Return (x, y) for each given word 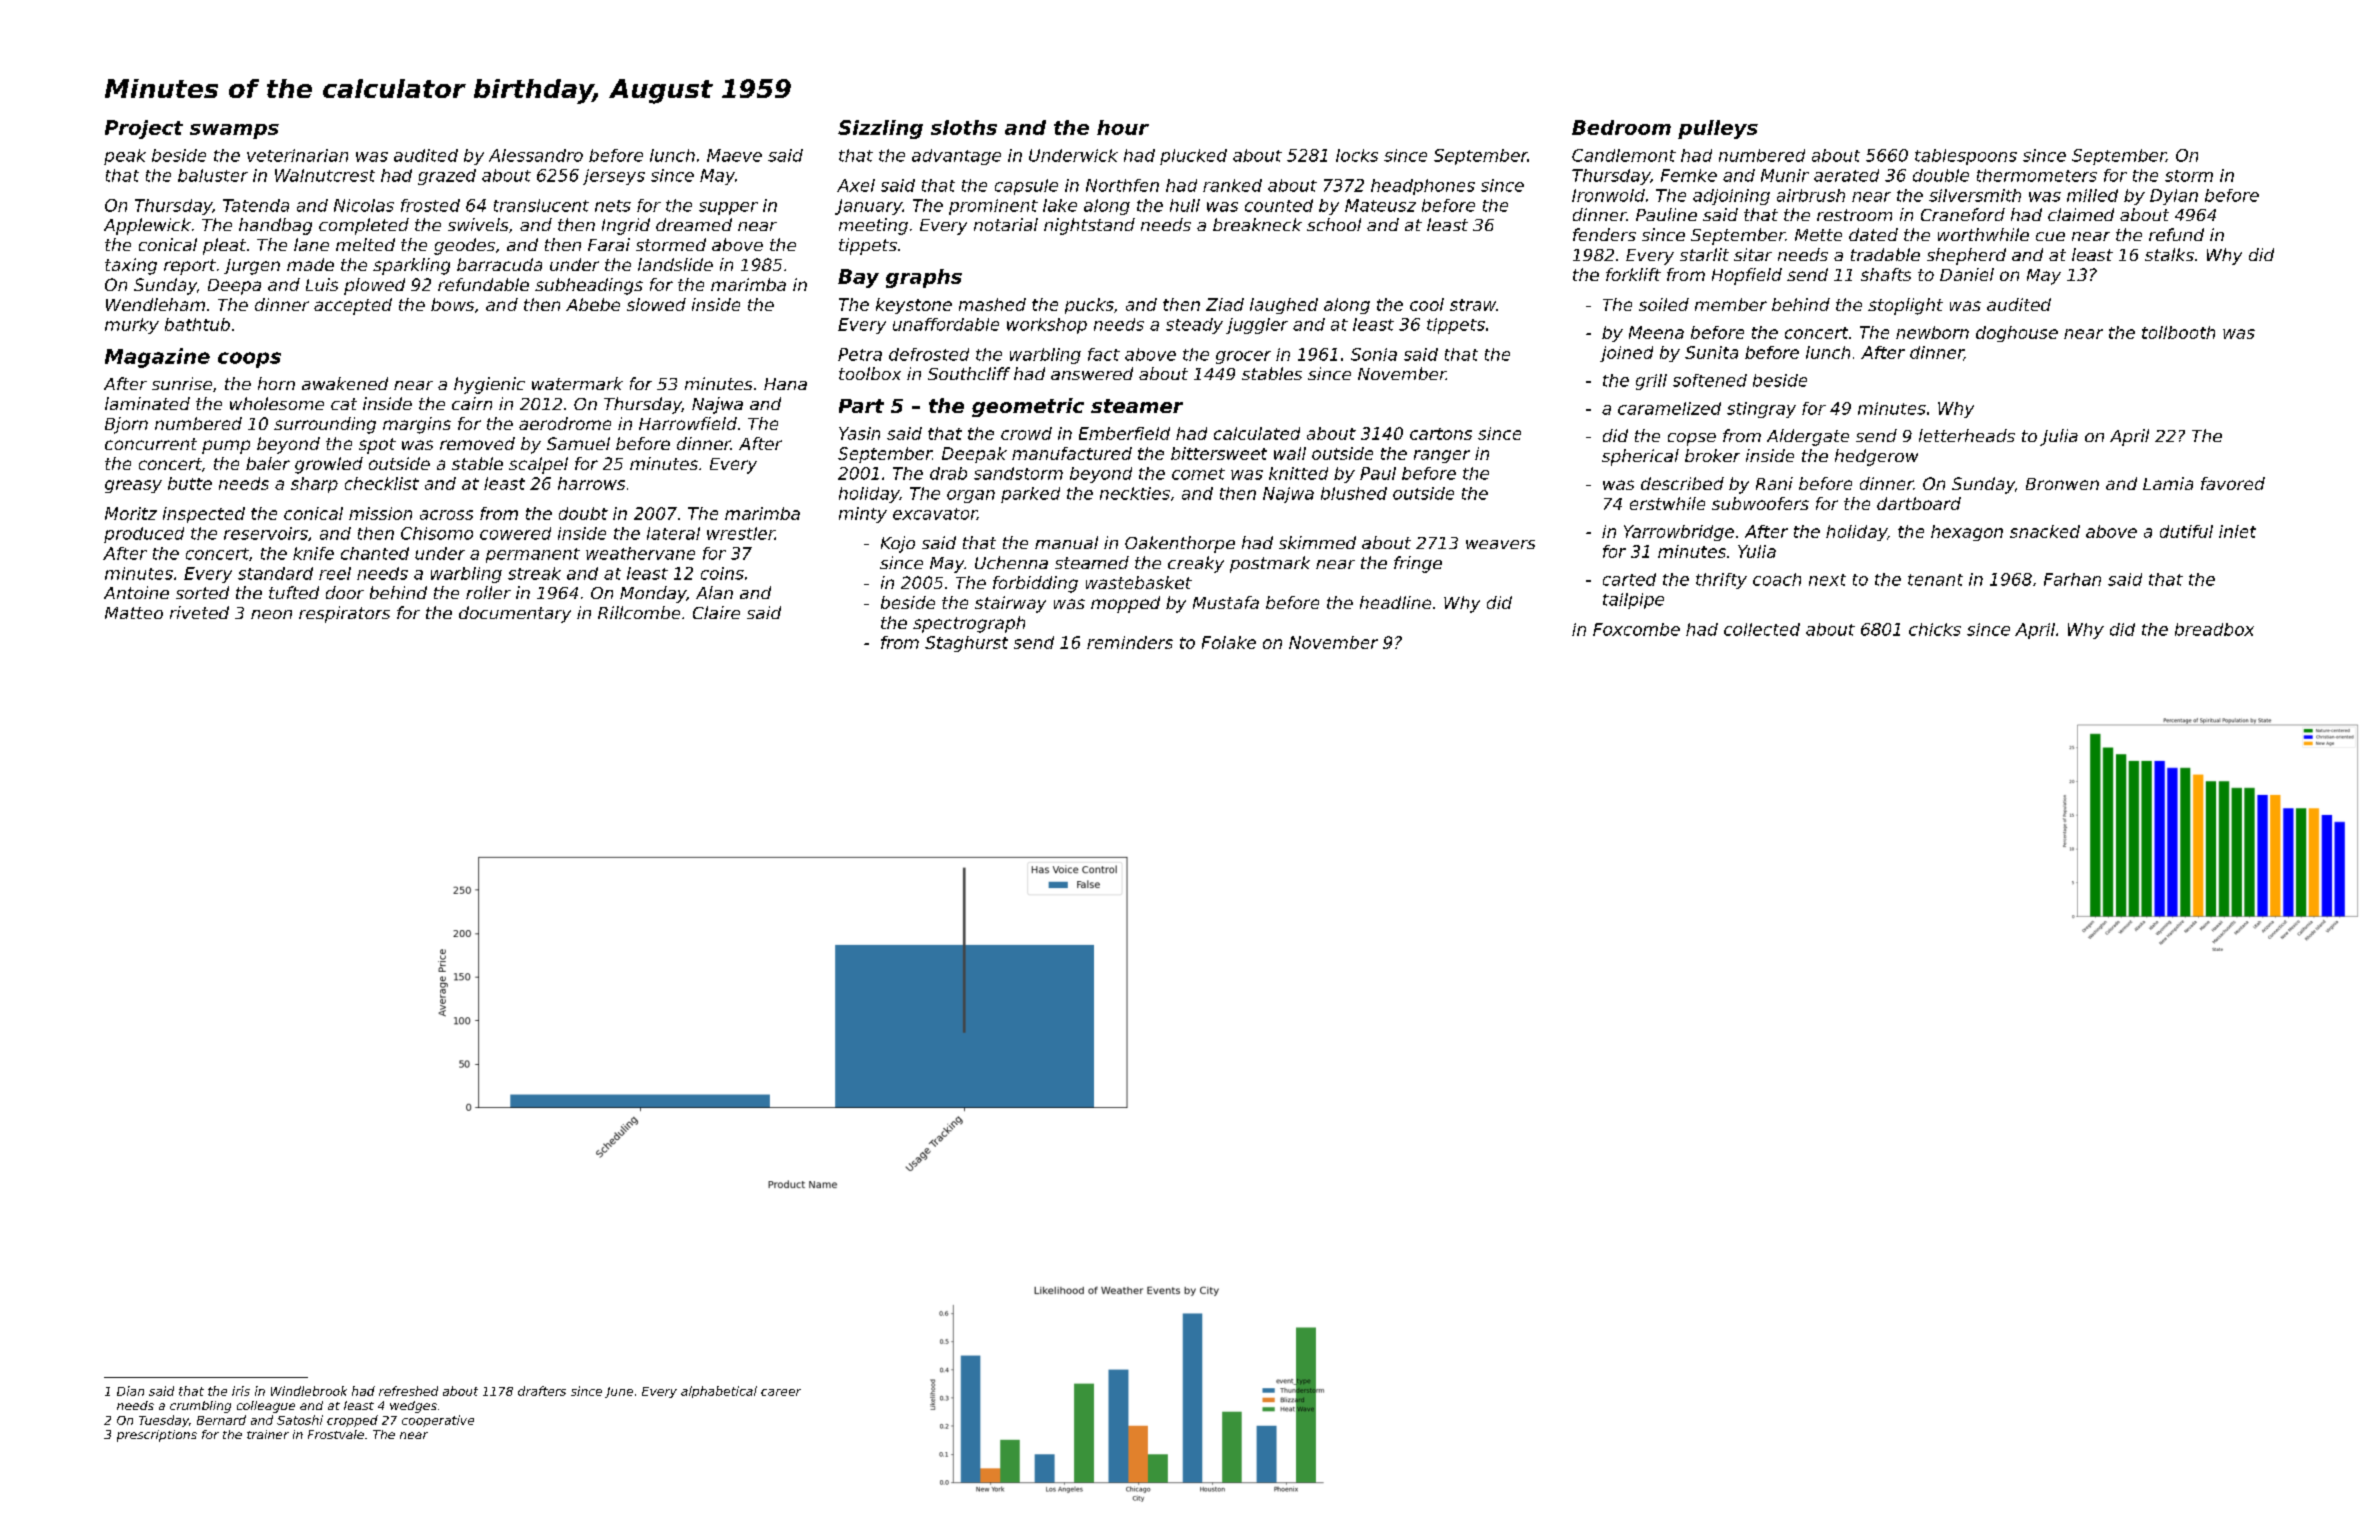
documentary (515, 614)
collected (1762, 629)
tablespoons (1966, 157)
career (781, 1392)
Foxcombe (1636, 629)
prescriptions (157, 1436)
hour (1123, 127)
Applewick (147, 226)
